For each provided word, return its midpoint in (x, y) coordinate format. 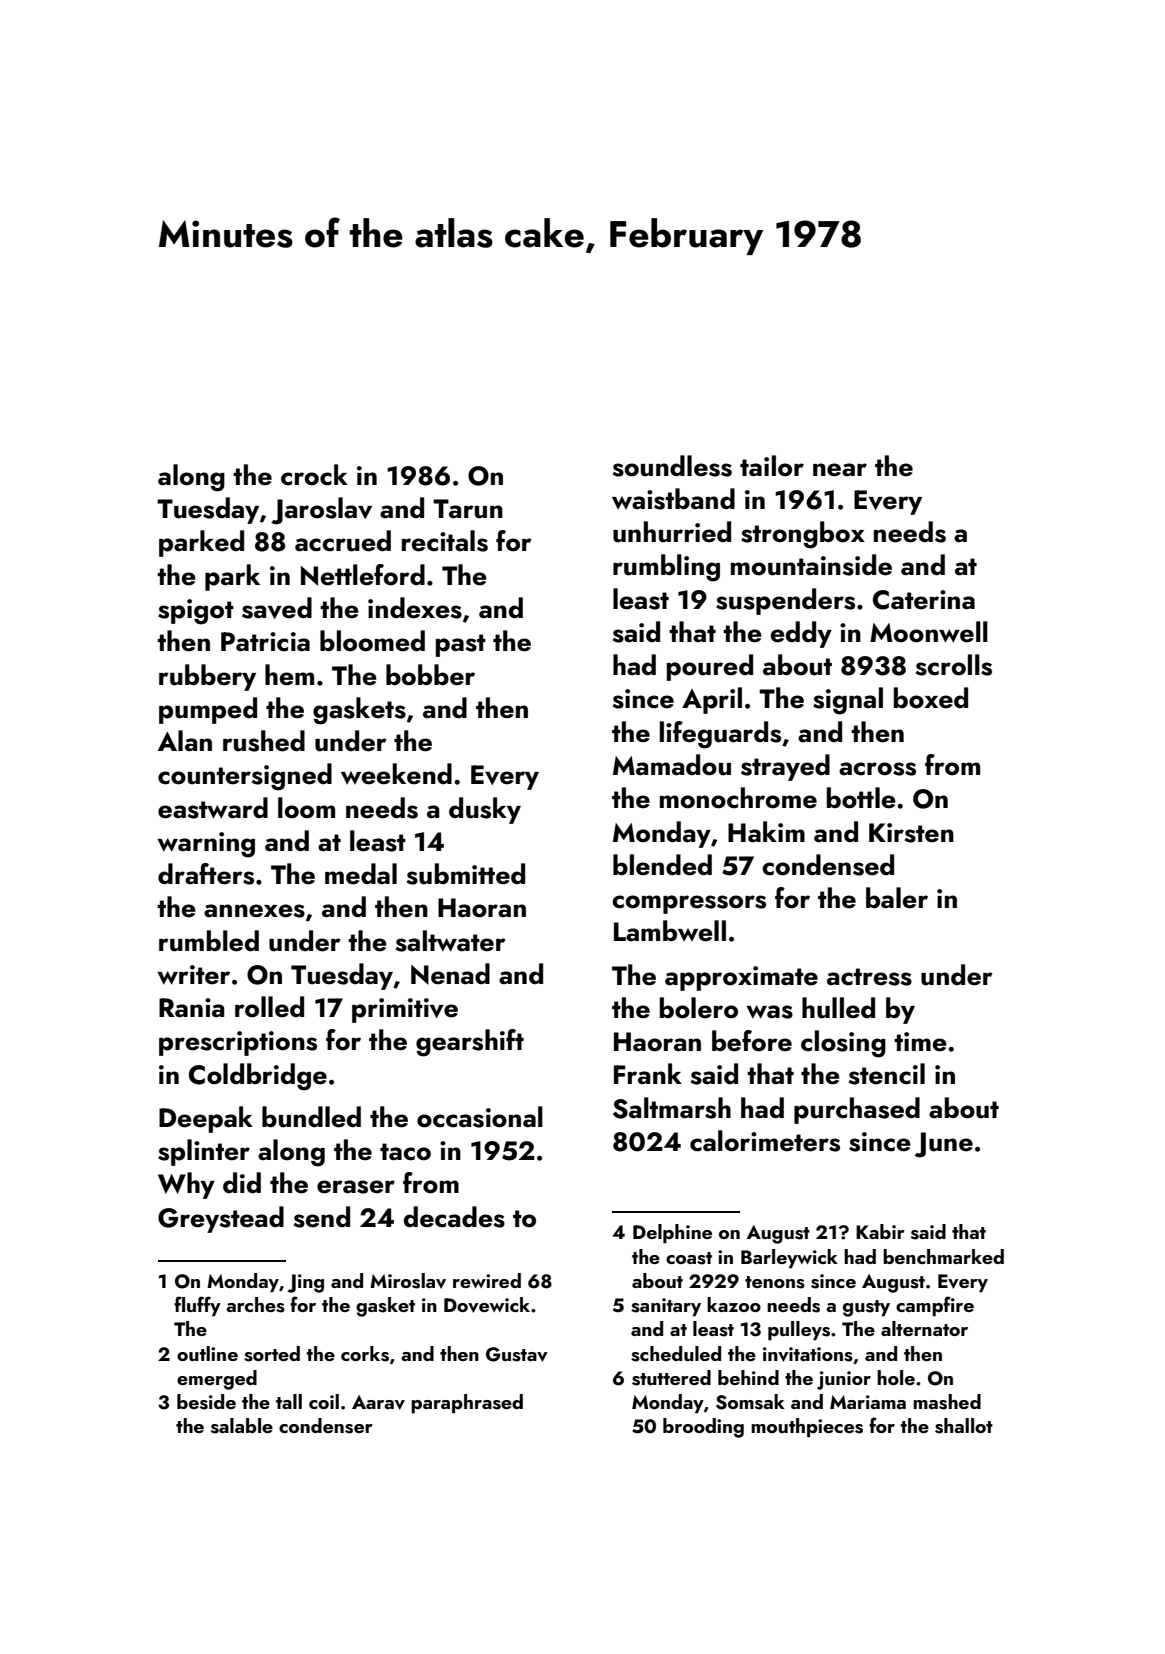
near (840, 470)
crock (314, 475)
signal (848, 701)
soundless (672, 466)
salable (242, 1426)
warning (206, 845)
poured (710, 667)
